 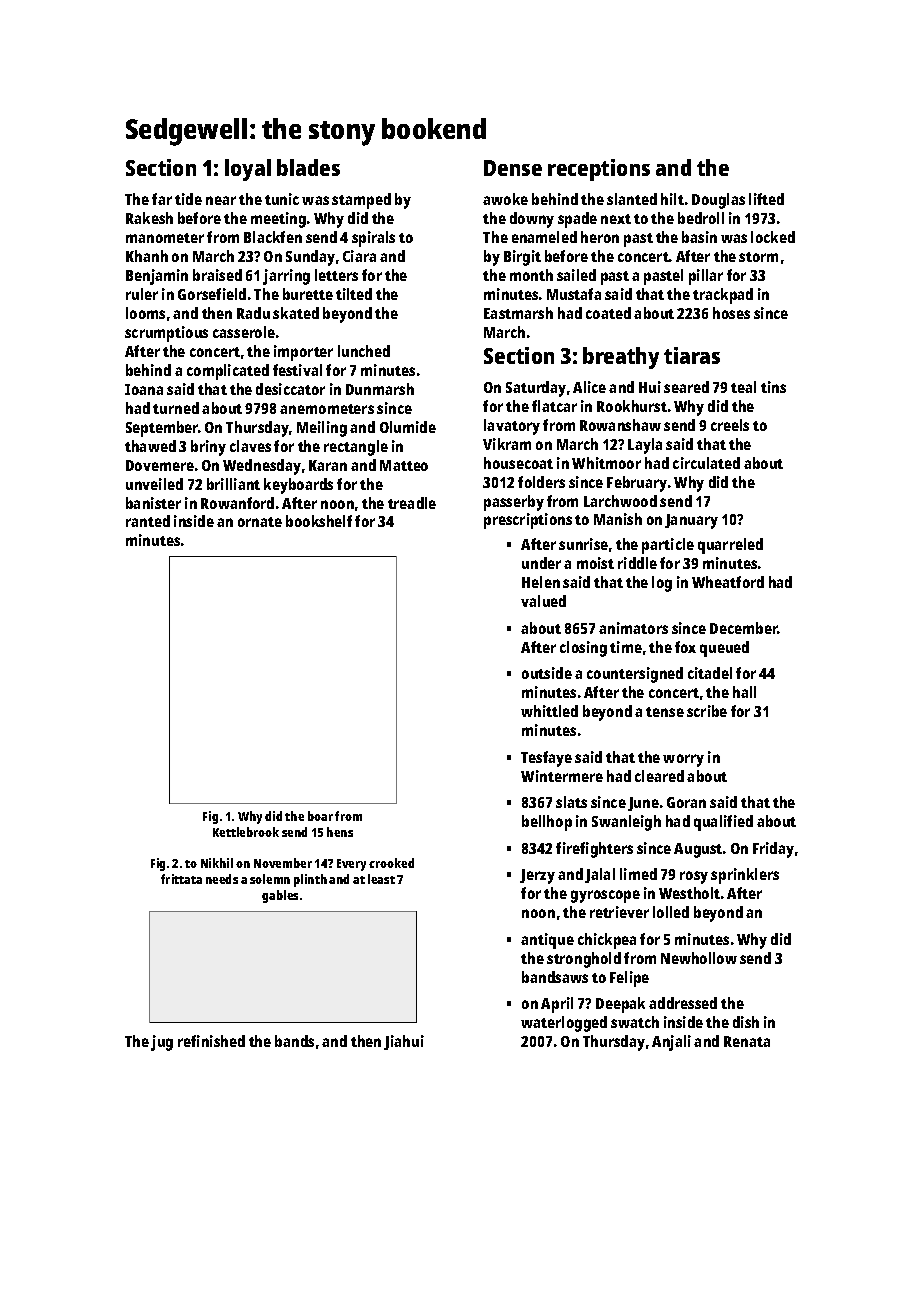 I want to click on Kettlebrook, so click(x=246, y=832).
